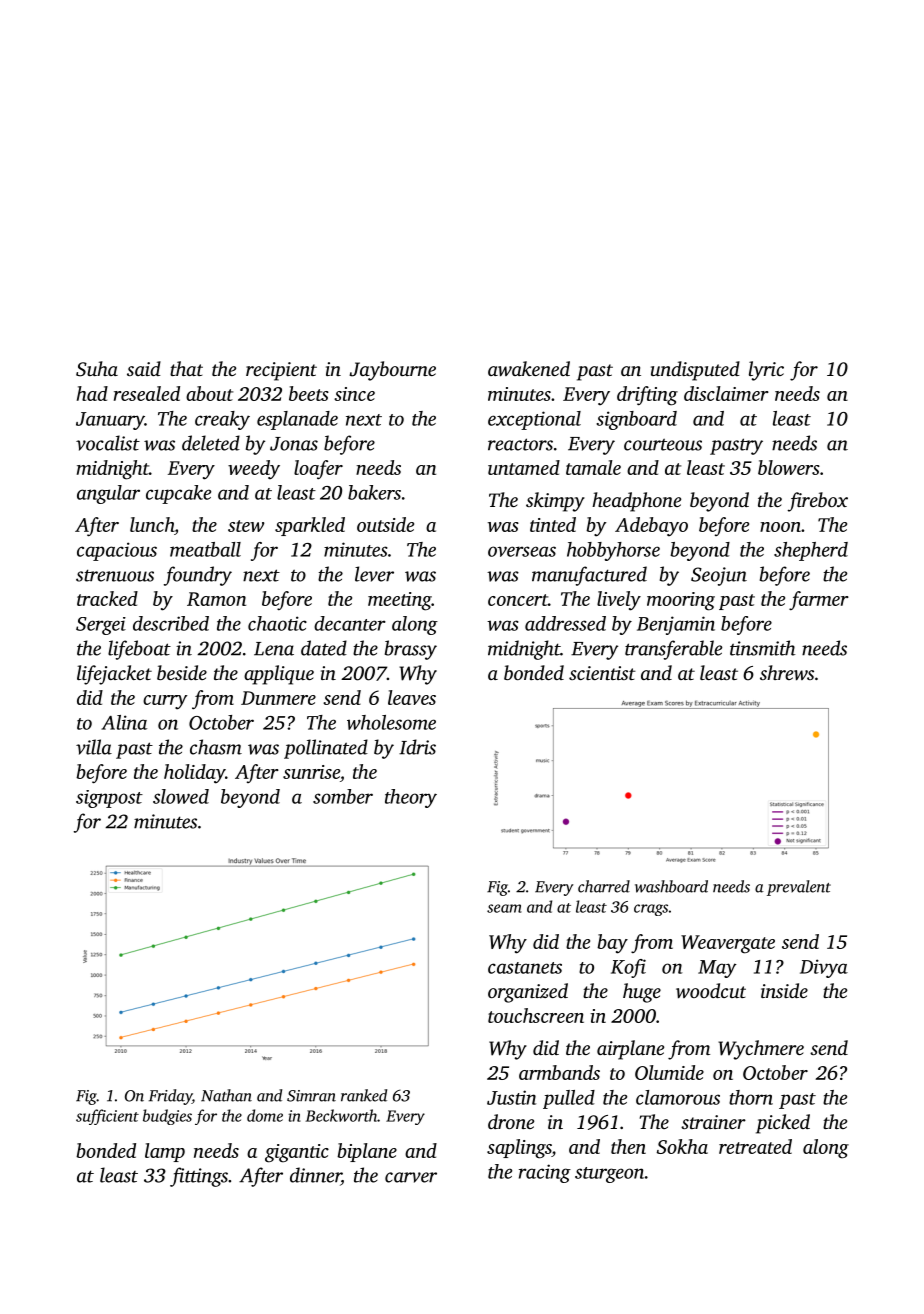 The width and height of the page is (924, 1314). I want to click on mooring, so click(681, 601).
